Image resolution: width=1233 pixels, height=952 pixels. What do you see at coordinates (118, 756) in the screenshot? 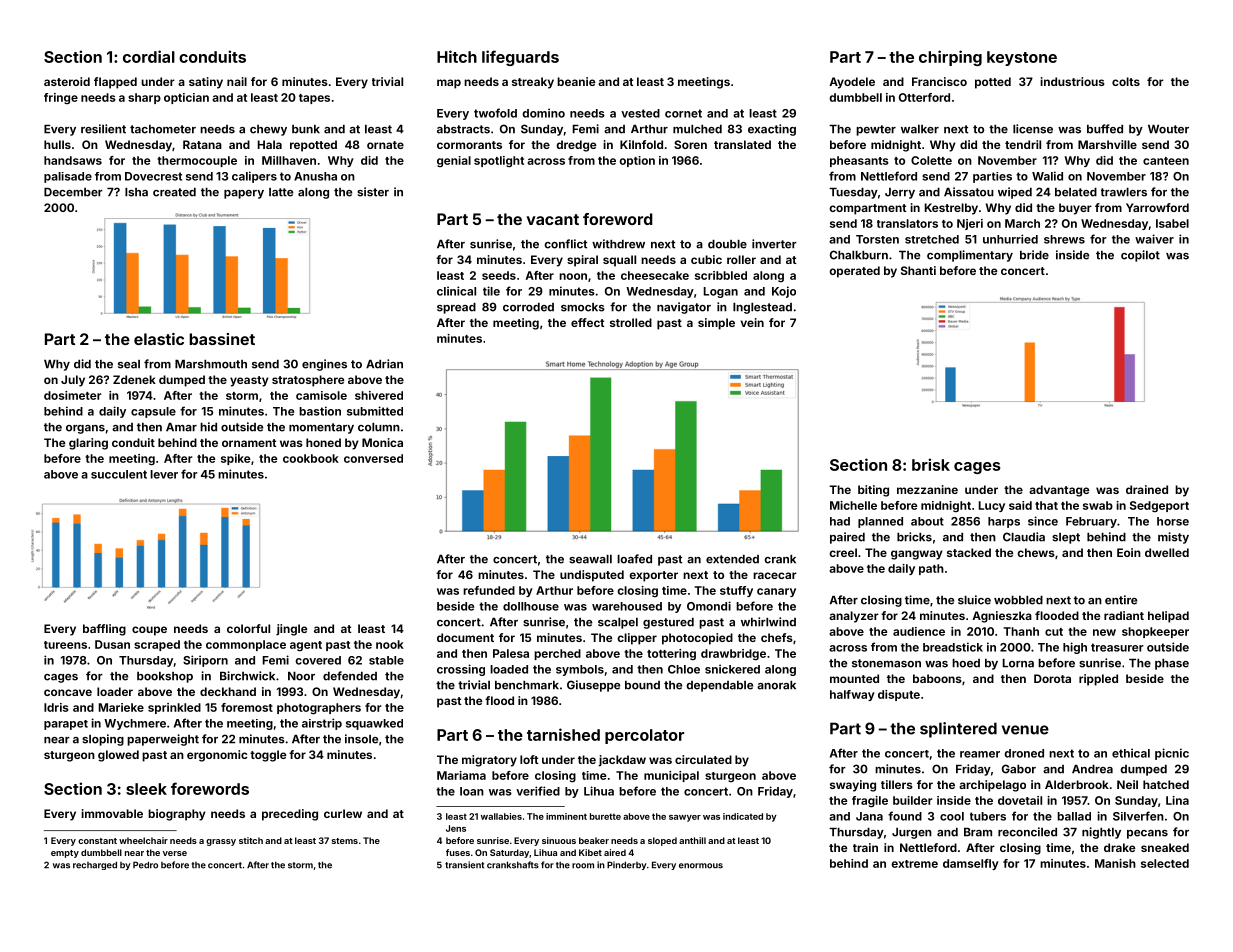
I see `glowed` at bounding box center [118, 756].
